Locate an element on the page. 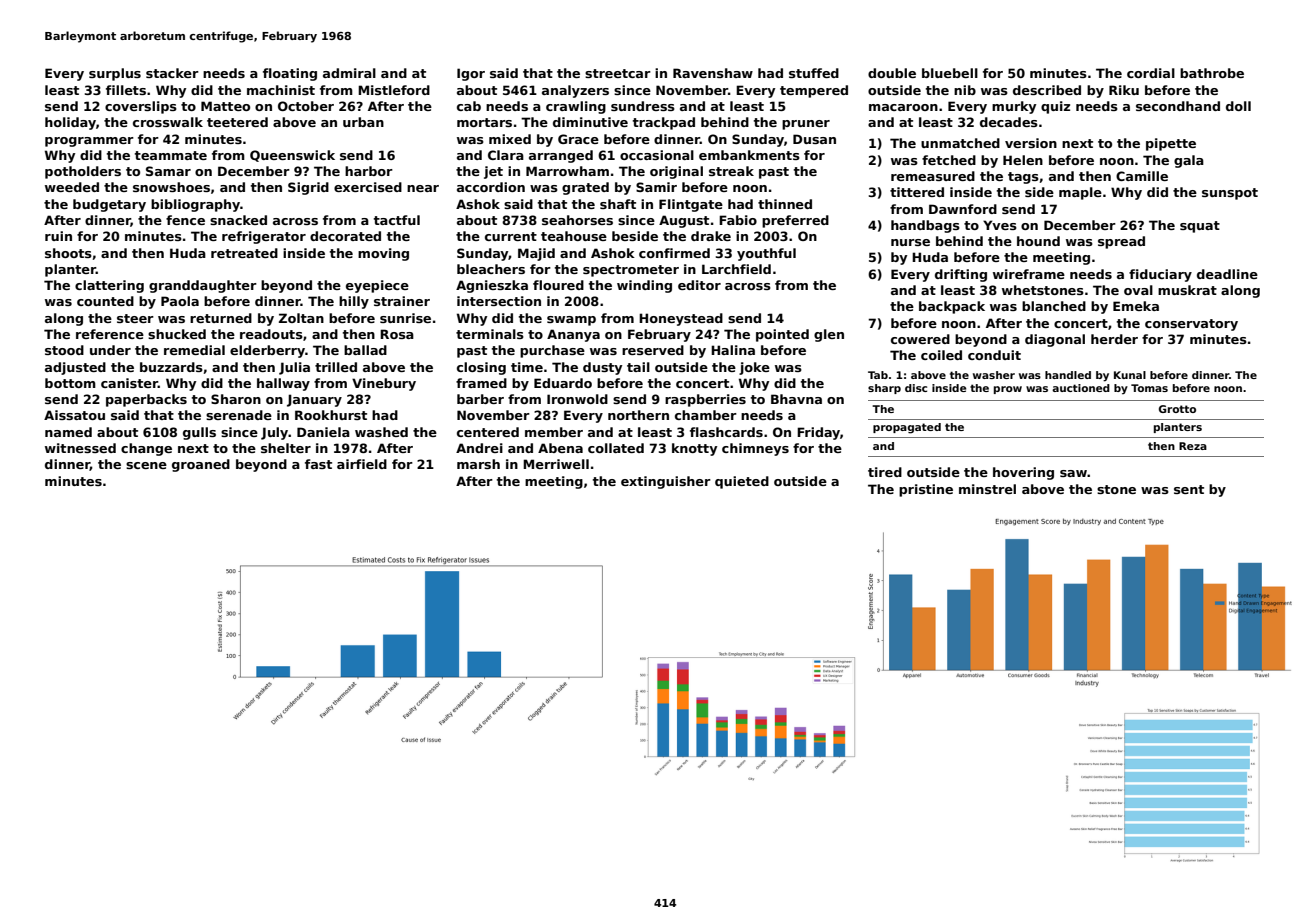 This document has width=1308, height=924. minstrel is located at coordinates (987, 489).
